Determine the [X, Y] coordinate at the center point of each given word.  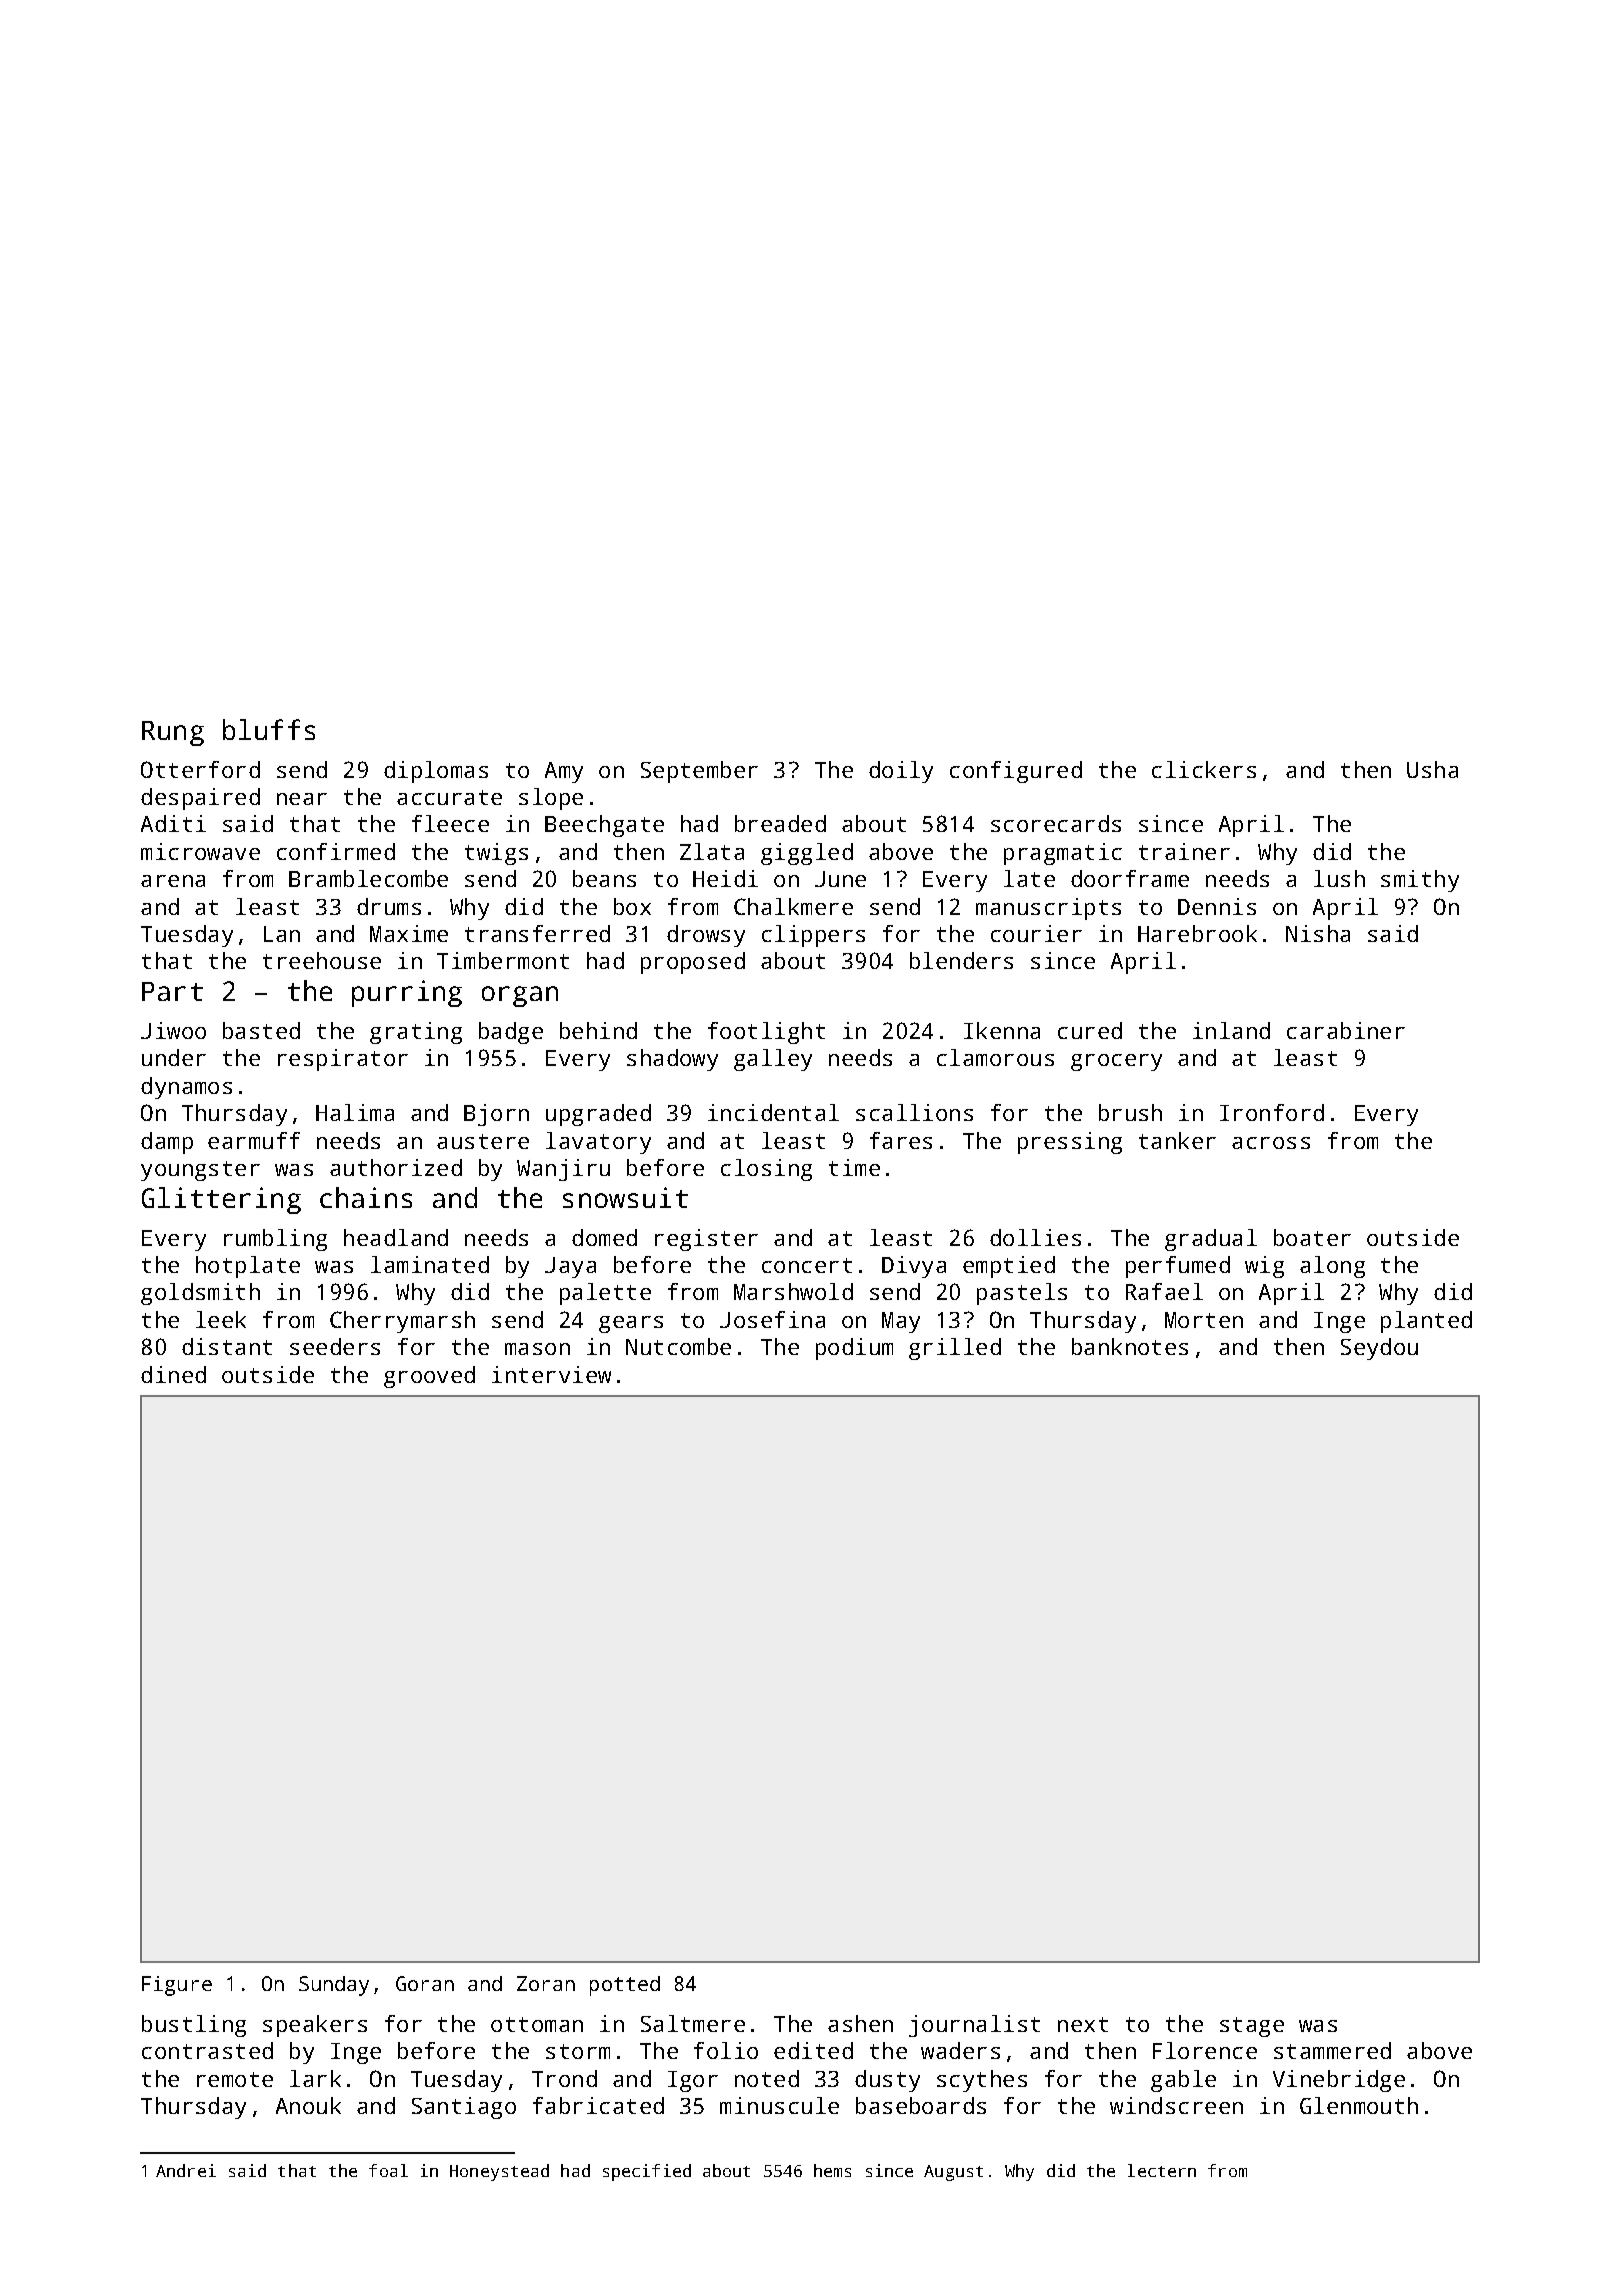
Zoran [546, 1983]
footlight [766, 1033]
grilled [955, 1349]
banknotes [1130, 1346]
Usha [1432, 769]
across [1271, 1143]
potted [625, 1986]
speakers [315, 2026]
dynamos [186, 1088]
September [699, 772]
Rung [173, 733]
